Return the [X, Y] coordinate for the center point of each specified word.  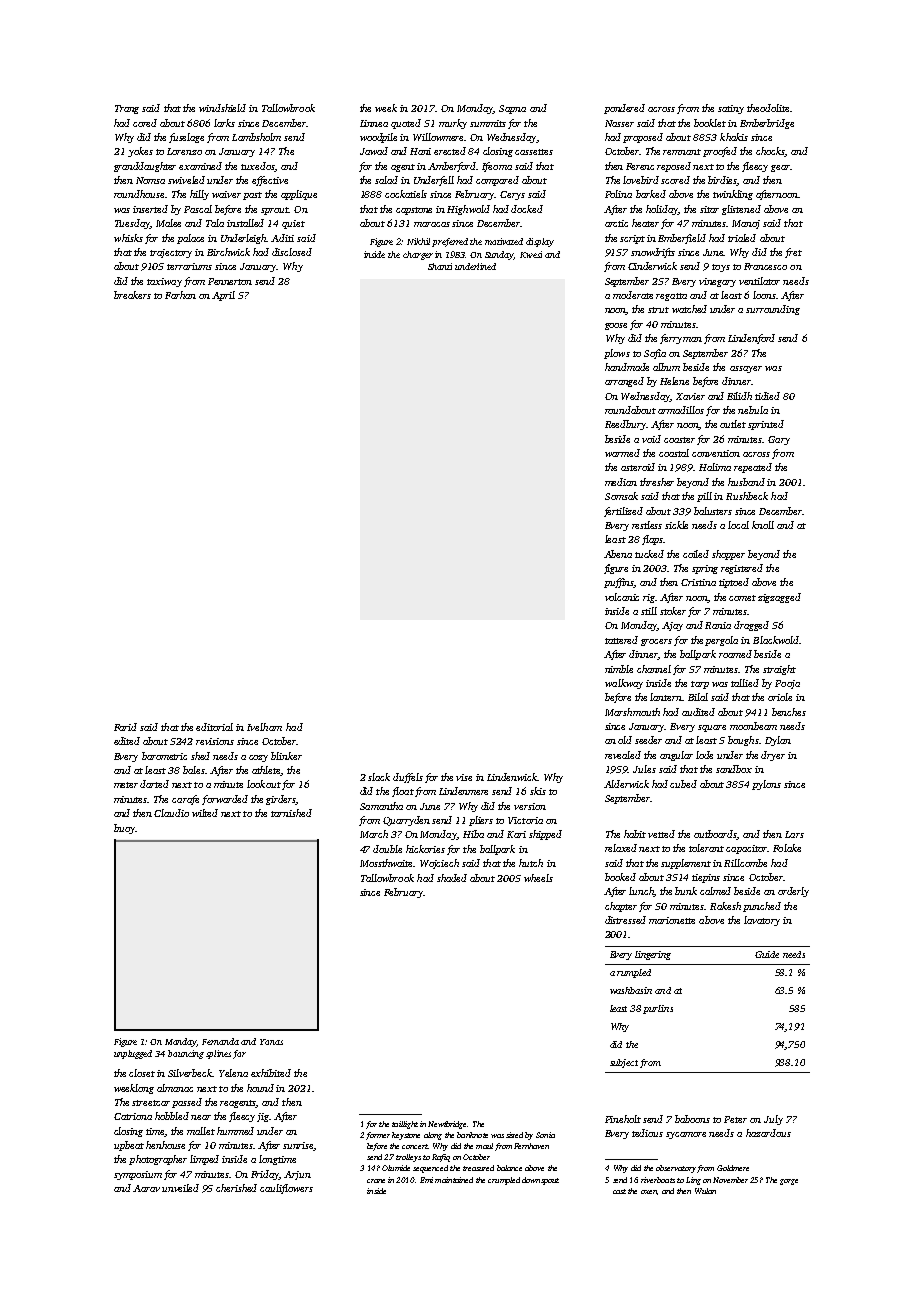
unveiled [180, 1188]
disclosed [292, 252]
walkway [624, 684]
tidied [767, 396]
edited [127, 741]
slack [379, 777]
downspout [540, 1181]
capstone [414, 211]
